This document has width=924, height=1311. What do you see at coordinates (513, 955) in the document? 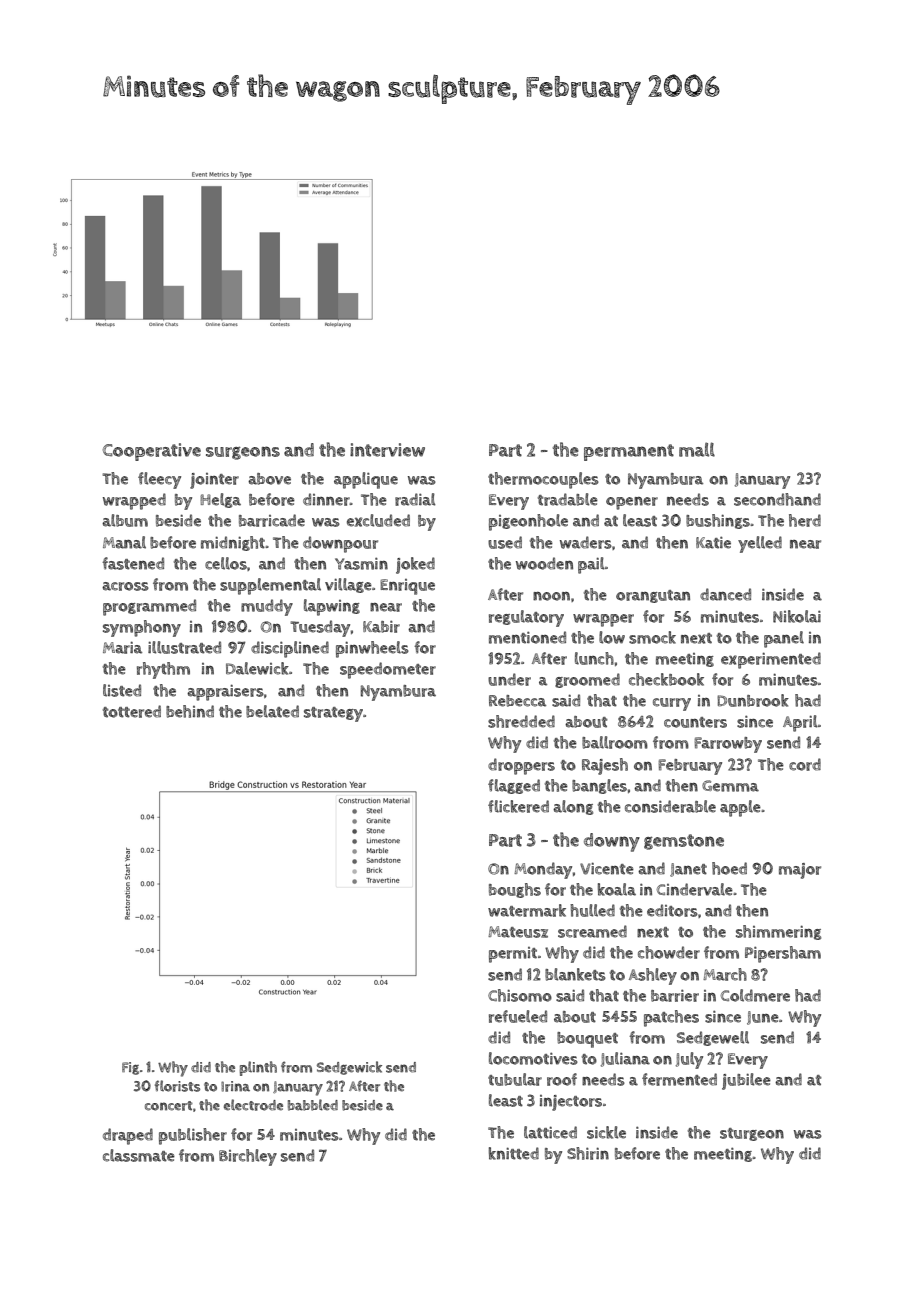
I see `permit` at bounding box center [513, 955].
